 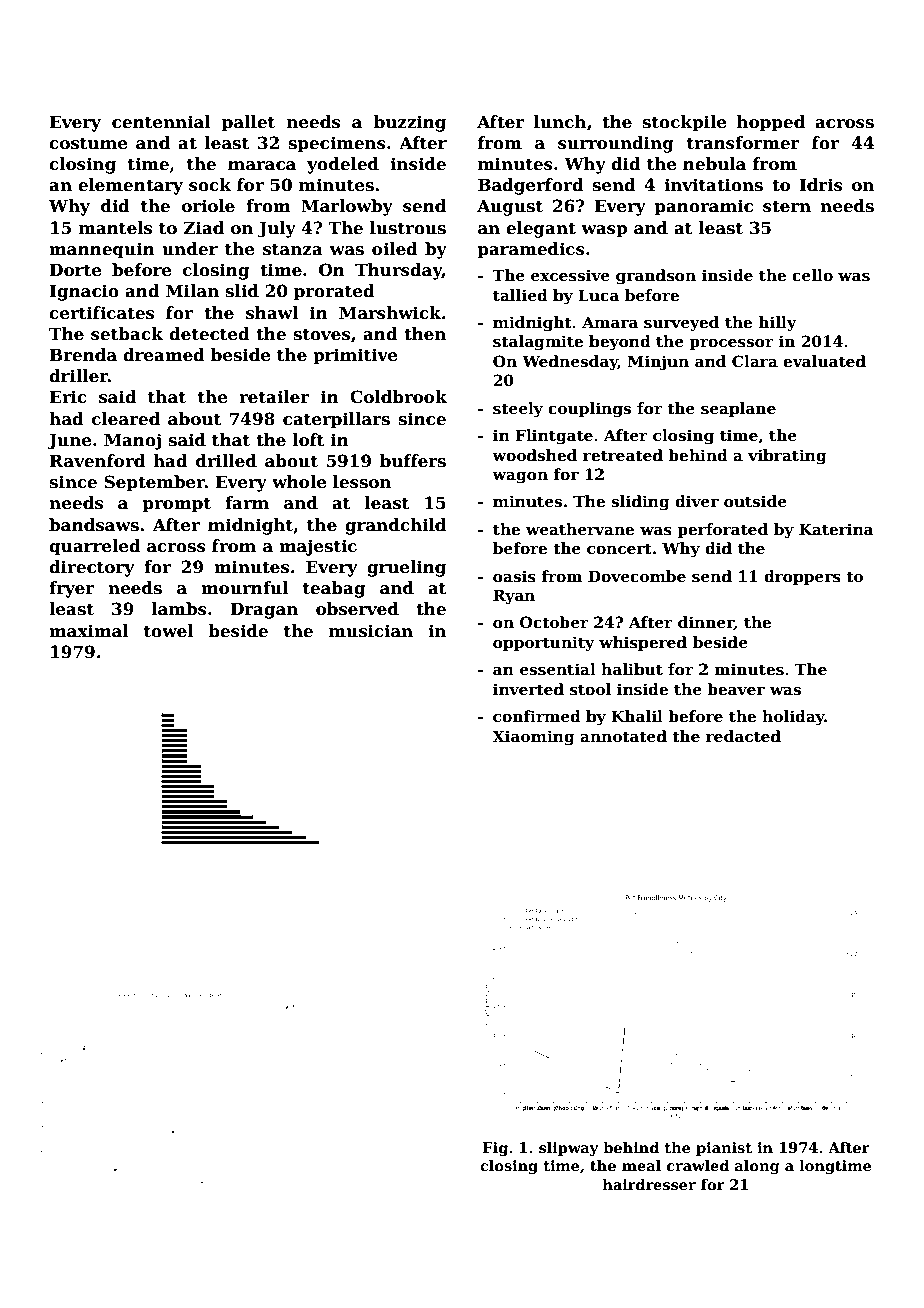 What do you see at coordinates (168, 631) in the screenshot?
I see `towel` at bounding box center [168, 631].
